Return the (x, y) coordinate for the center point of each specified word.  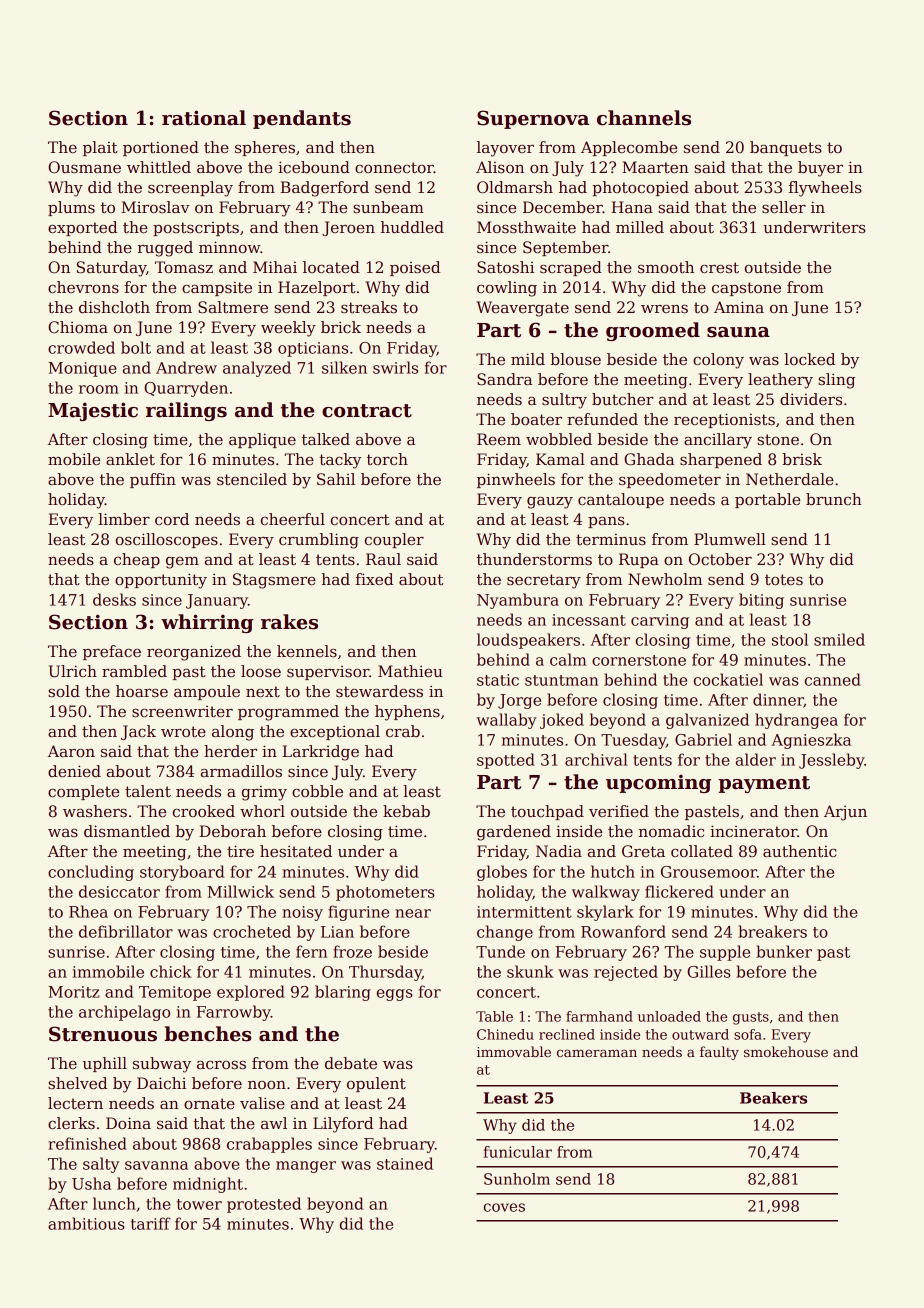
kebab (406, 811)
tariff (151, 1223)
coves (504, 1207)
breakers (772, 931)
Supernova (533, 119)
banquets (786, 148)
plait (100, 148)
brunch (834, 499)
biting (761, 601)
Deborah (233, 831)
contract (367, 411)
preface (112, 652)
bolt (136, 347)
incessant (589, 620)
